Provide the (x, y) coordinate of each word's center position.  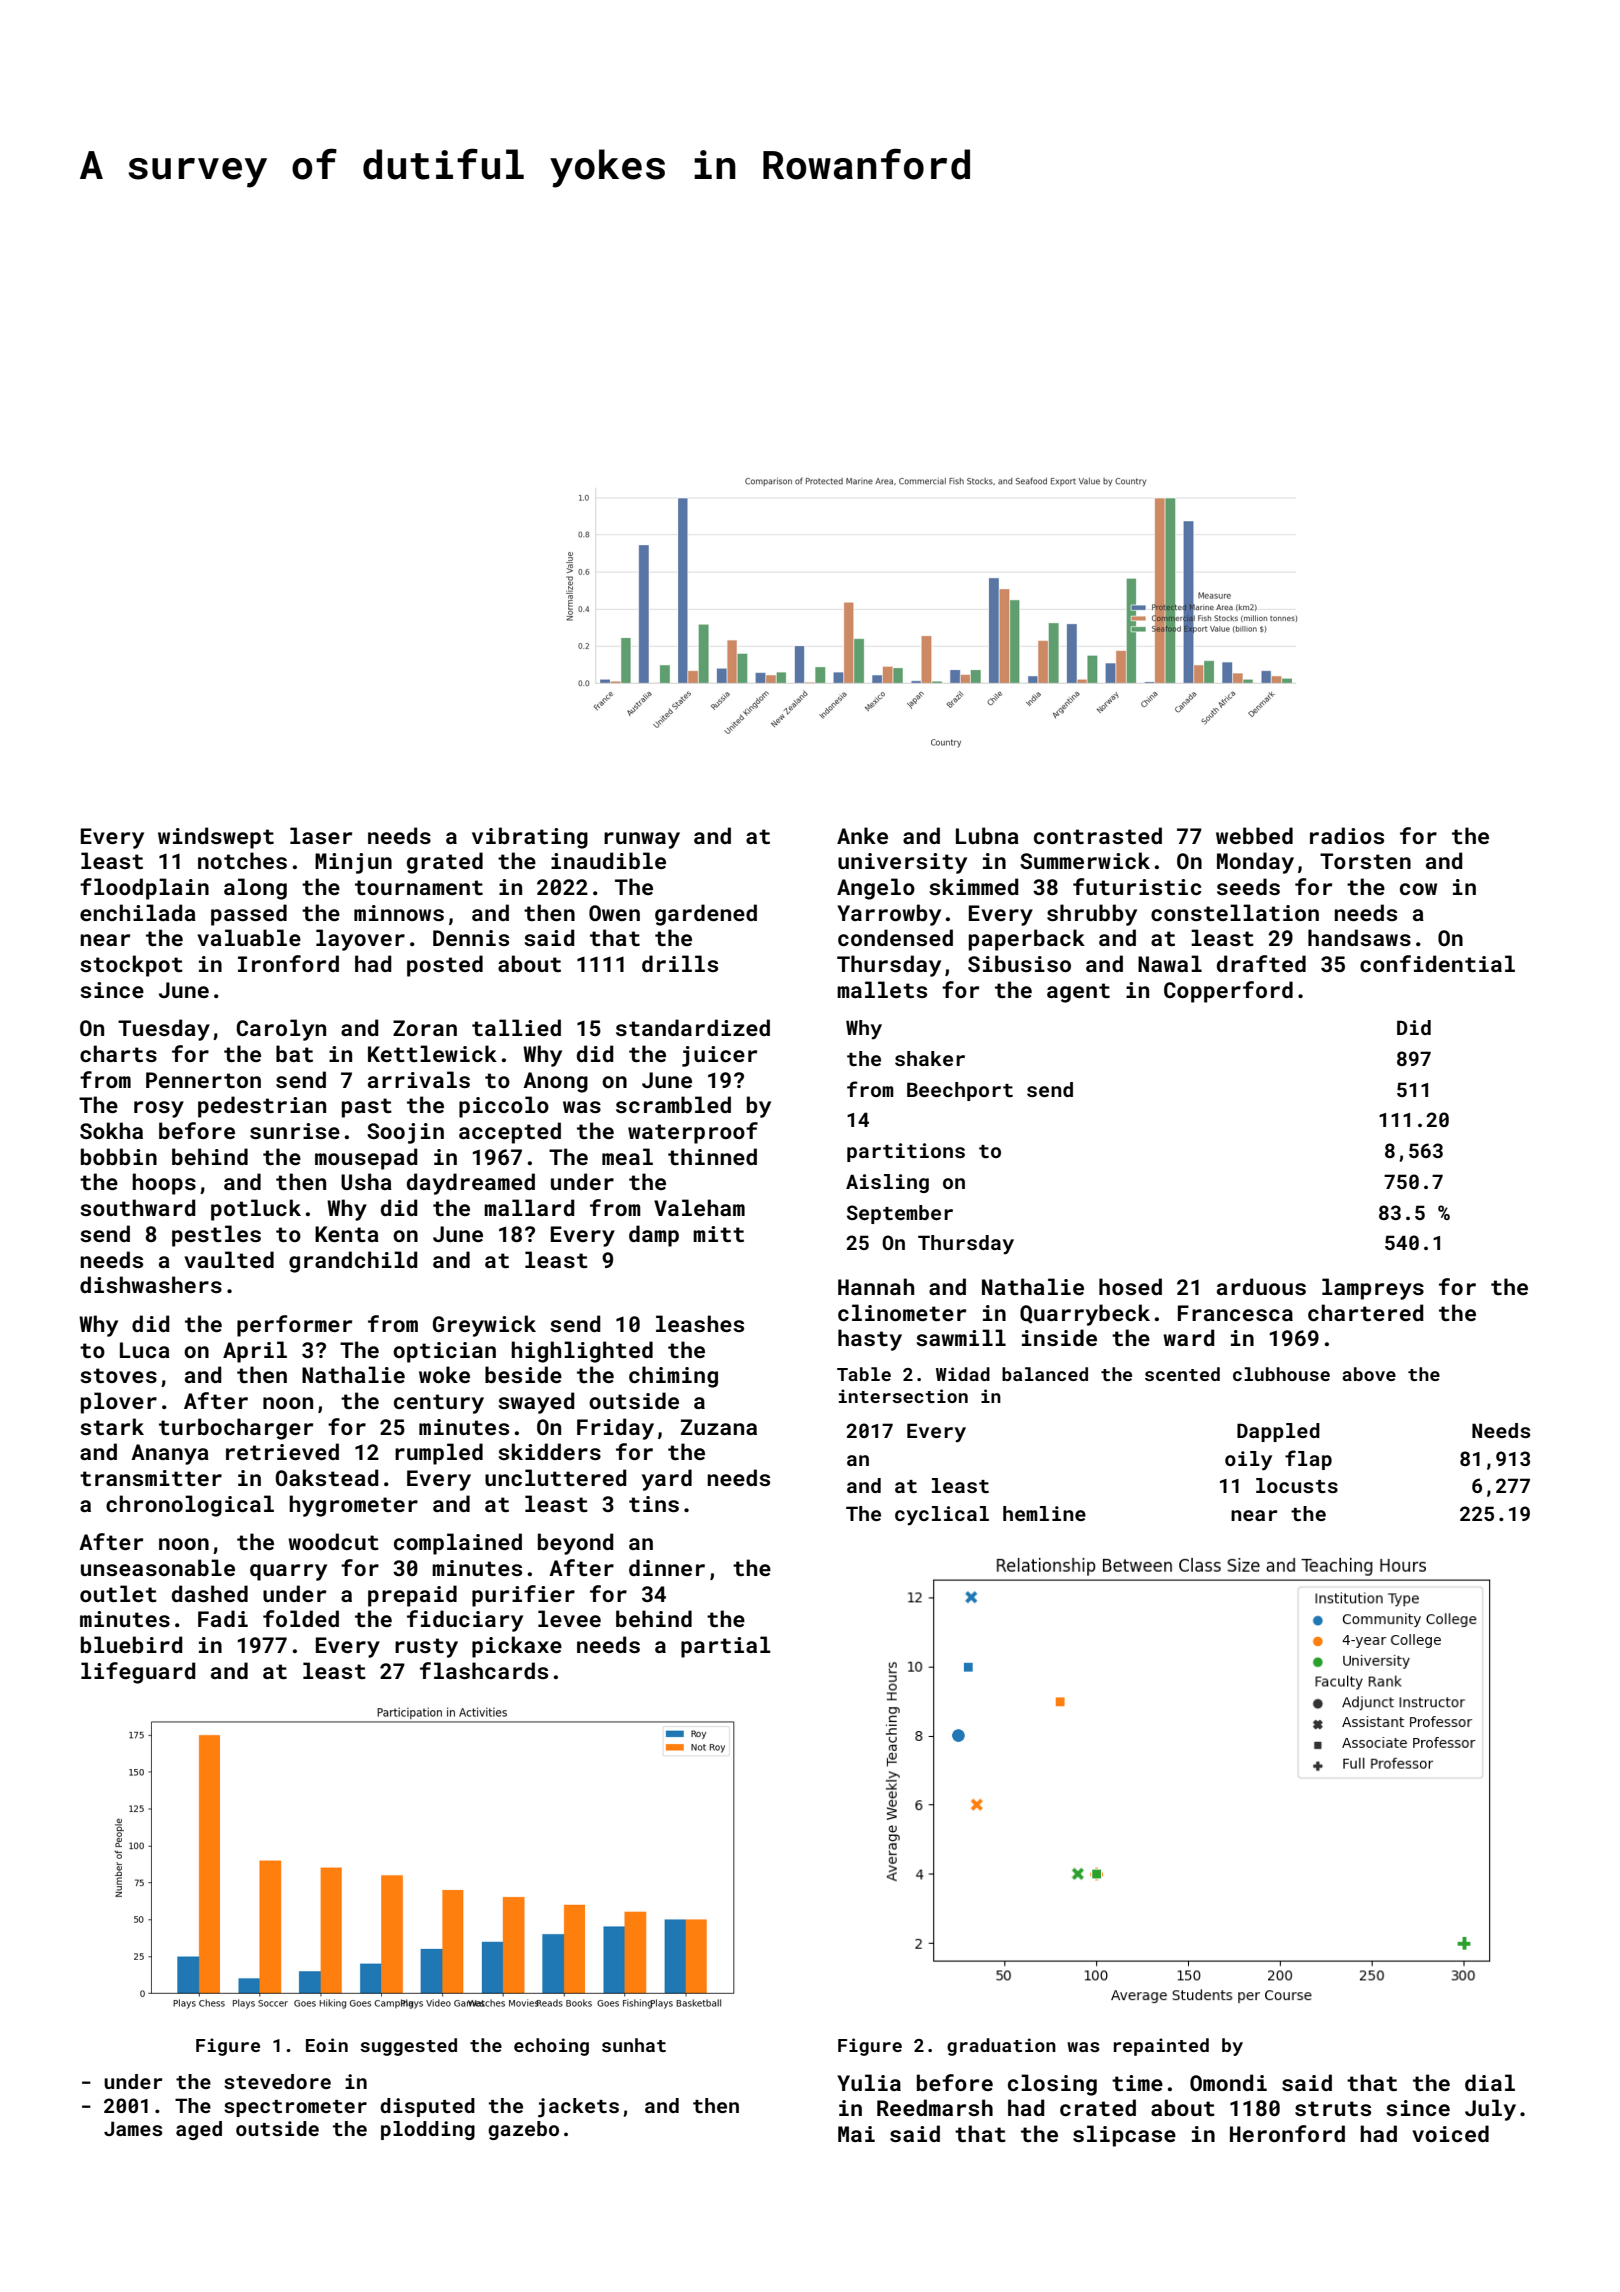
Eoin (327, 2045)
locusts (1297, 1485)
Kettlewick (432, 1053)
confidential (1437, 963)
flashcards (484, 1670)
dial (1490, 2082)
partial (726, 1647)
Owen (614, 913)
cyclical (942, 1516)
